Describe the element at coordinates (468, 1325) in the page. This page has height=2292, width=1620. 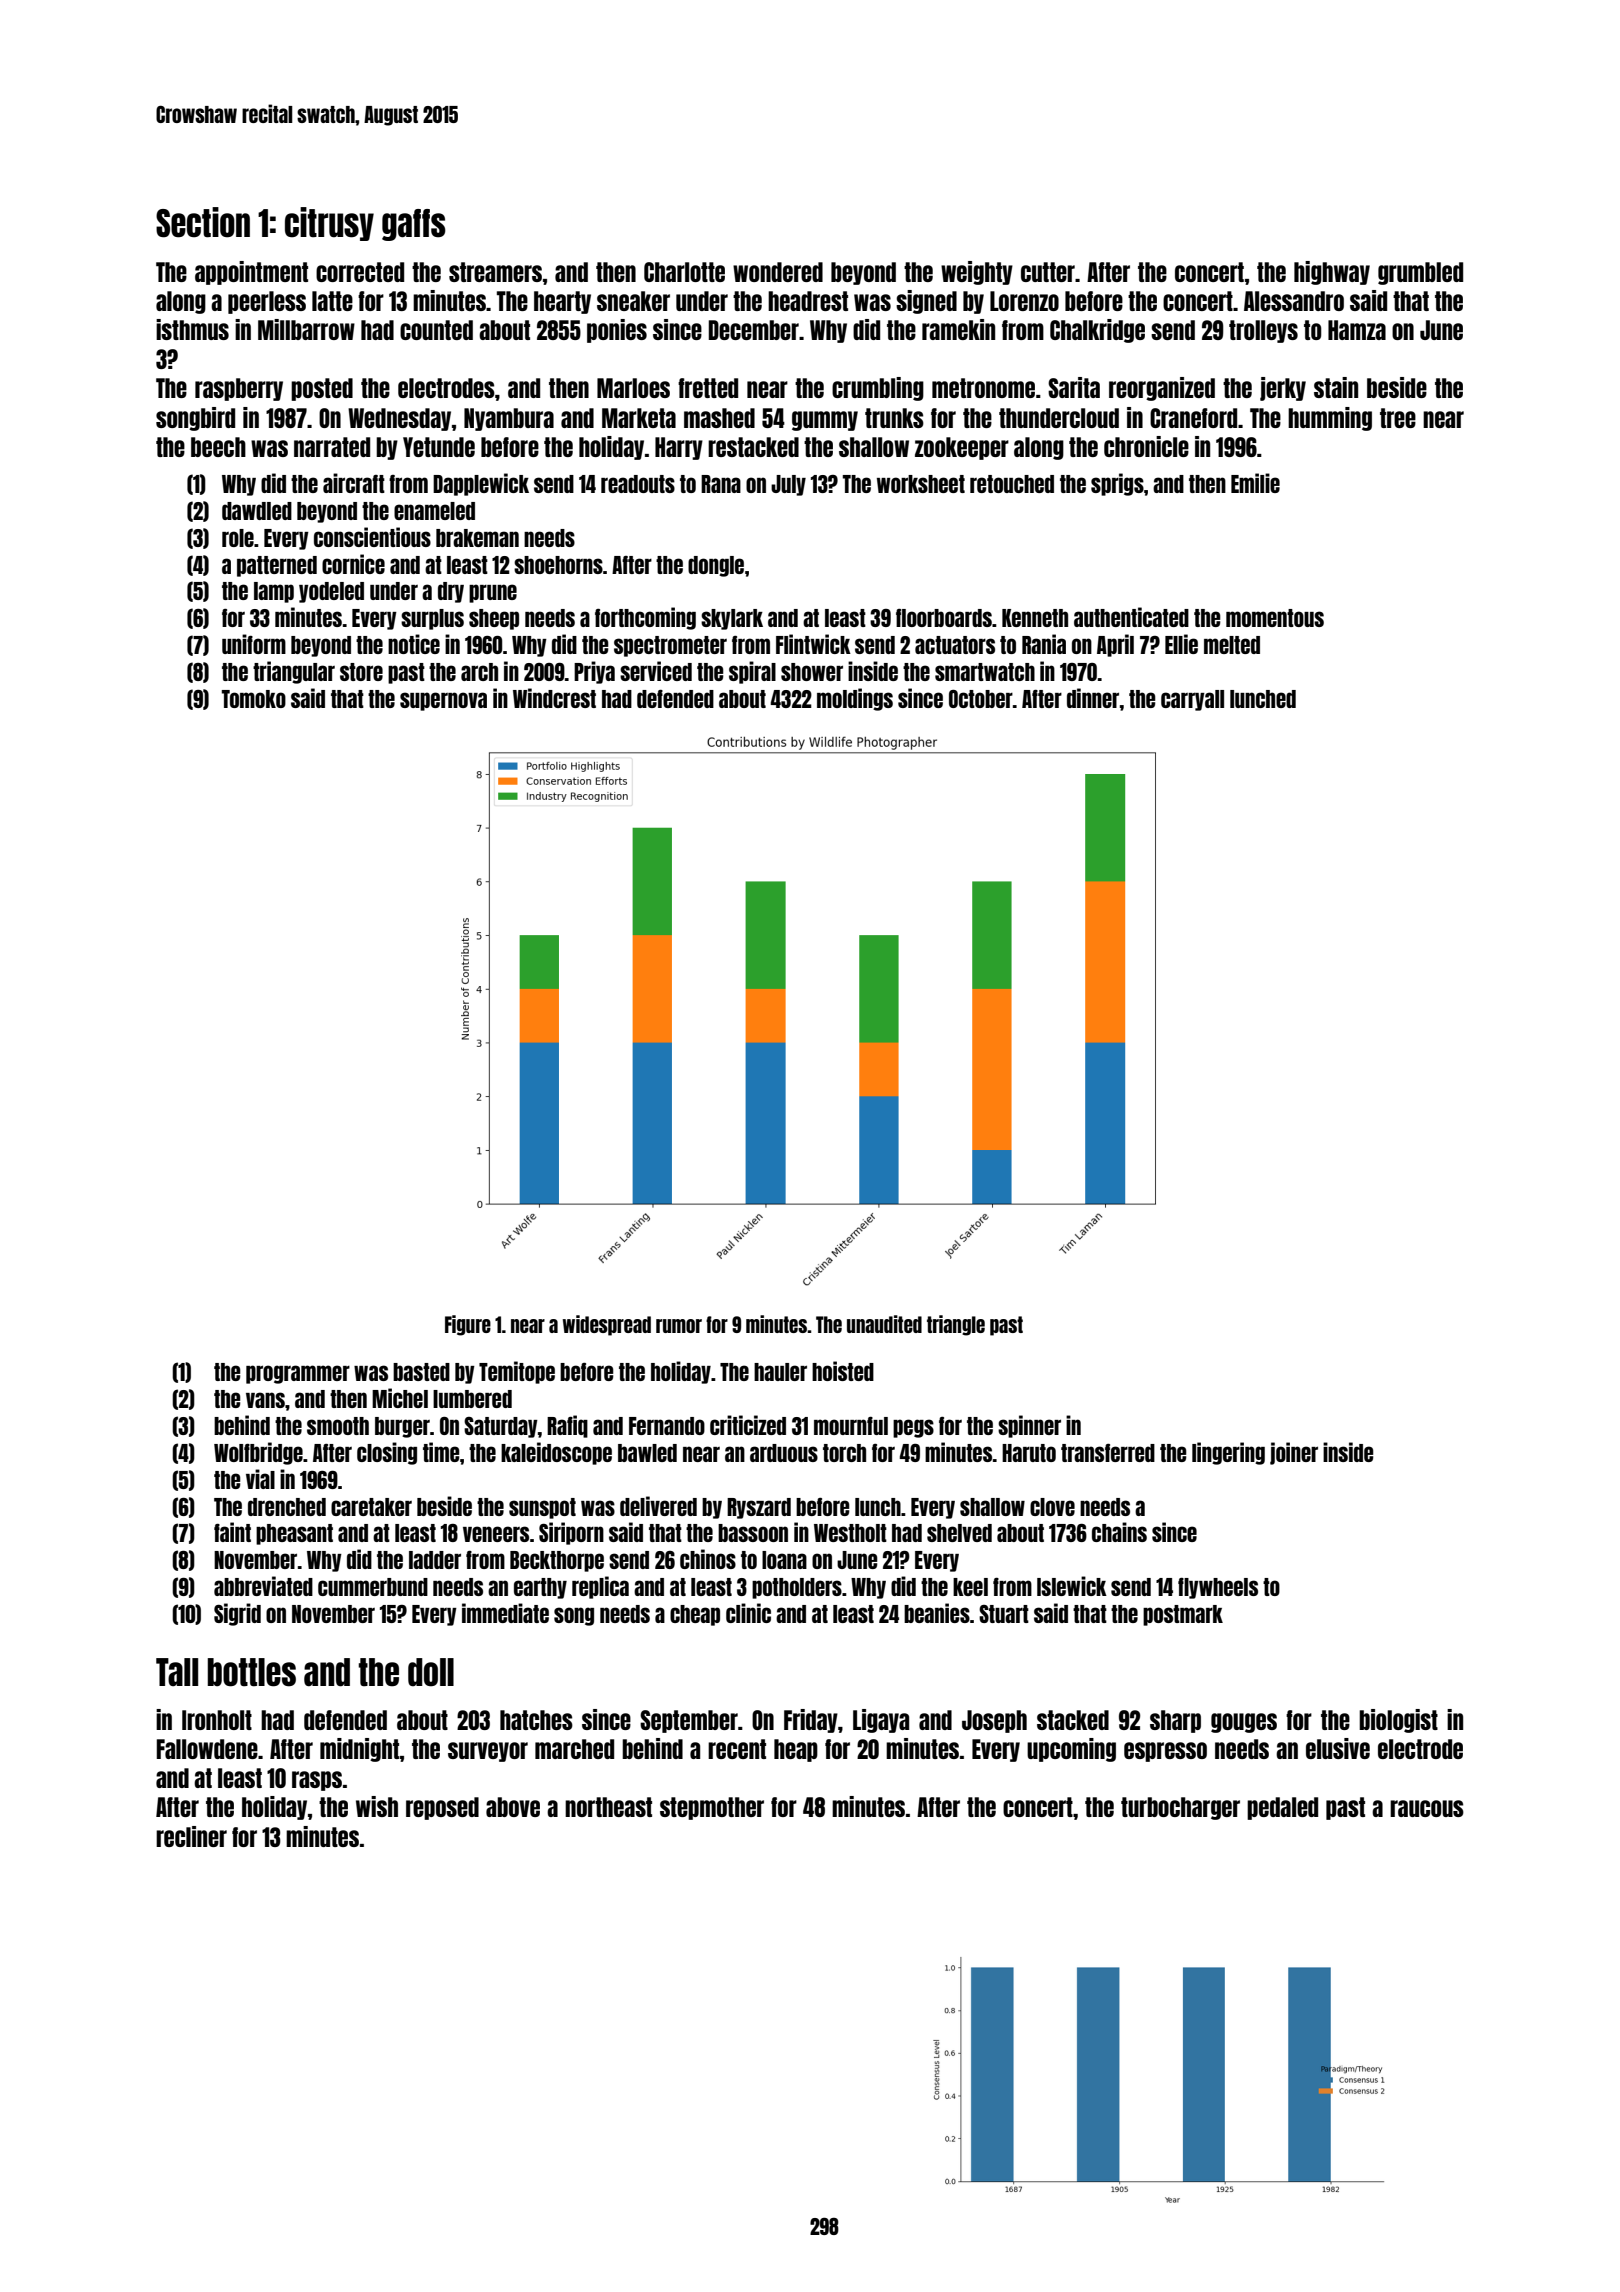
I see `Figure` at that location.
